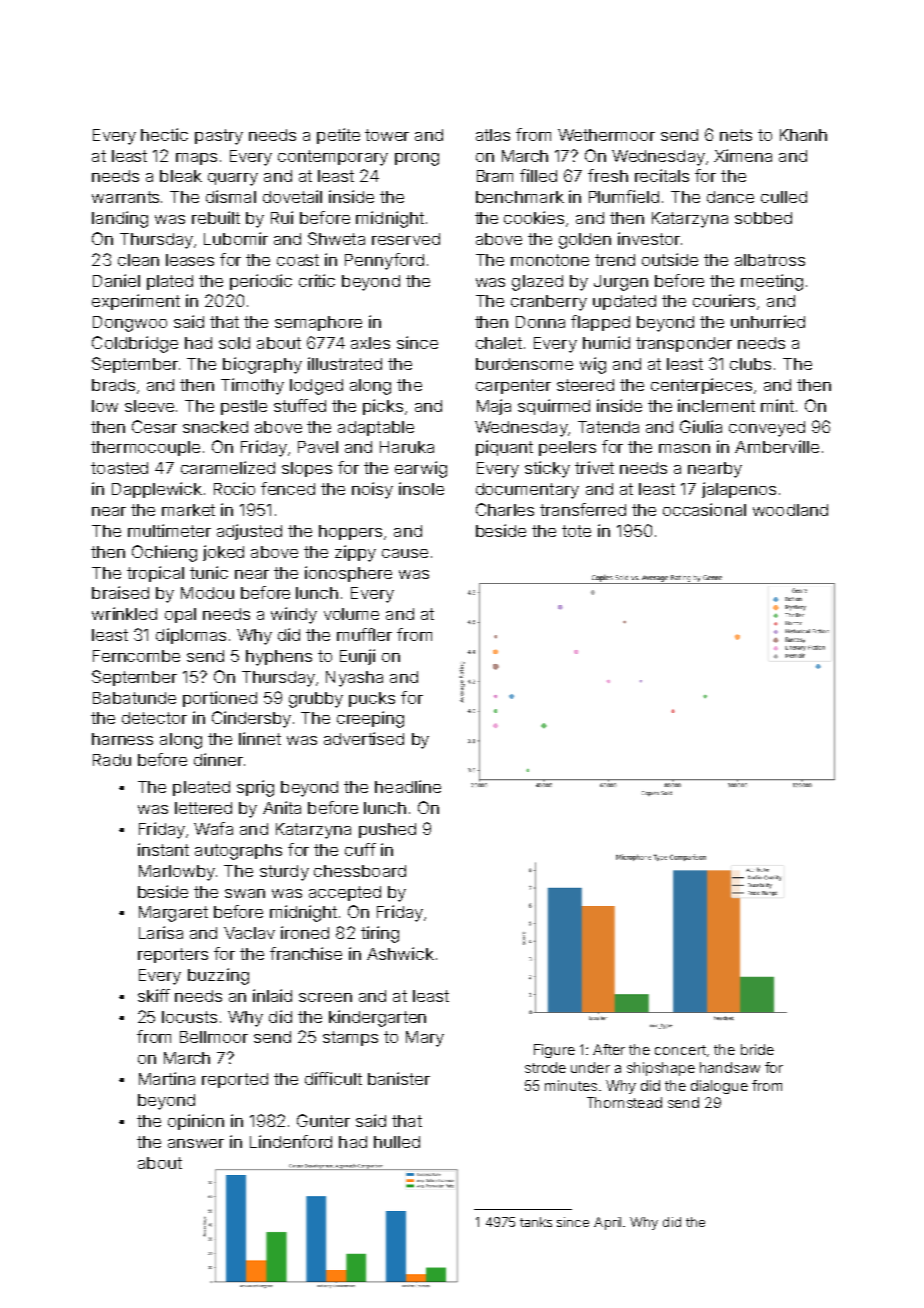 This document has height=1308, width=924. Describe the element at coordinates (196, 1143) in the document. I see `answer` at that location.
